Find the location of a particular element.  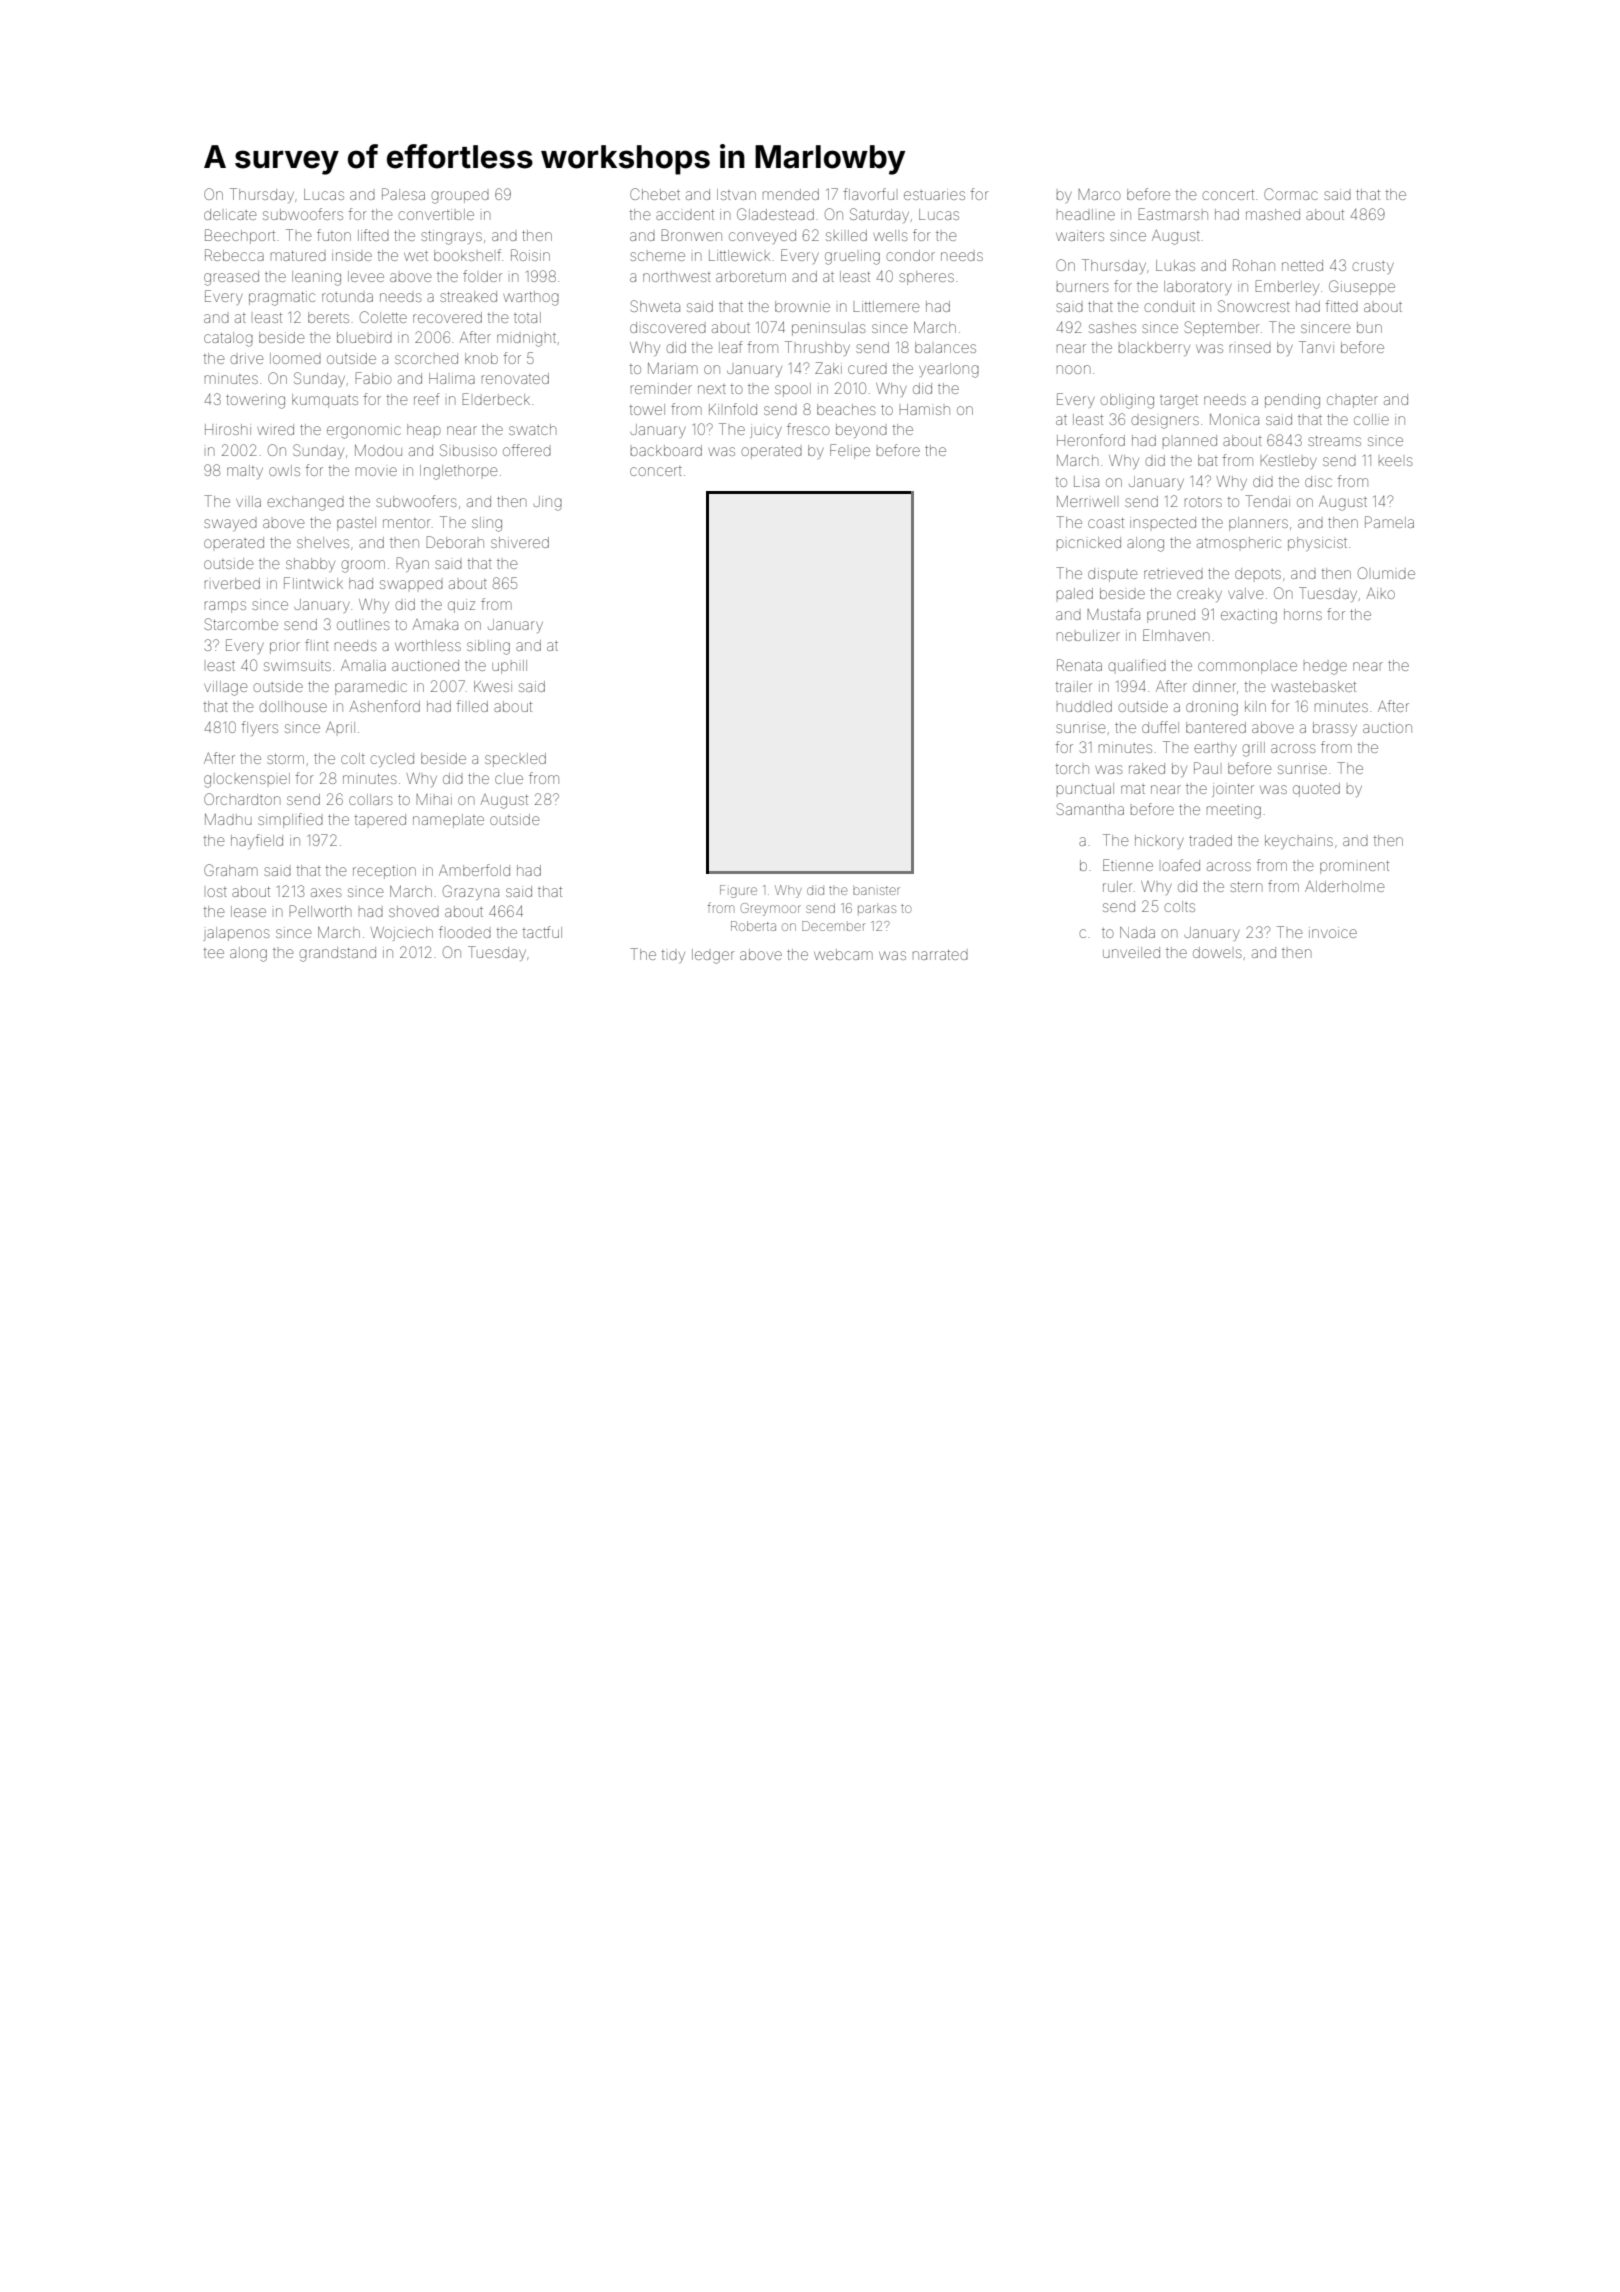

juicy is located at coordinates (766, 432).
